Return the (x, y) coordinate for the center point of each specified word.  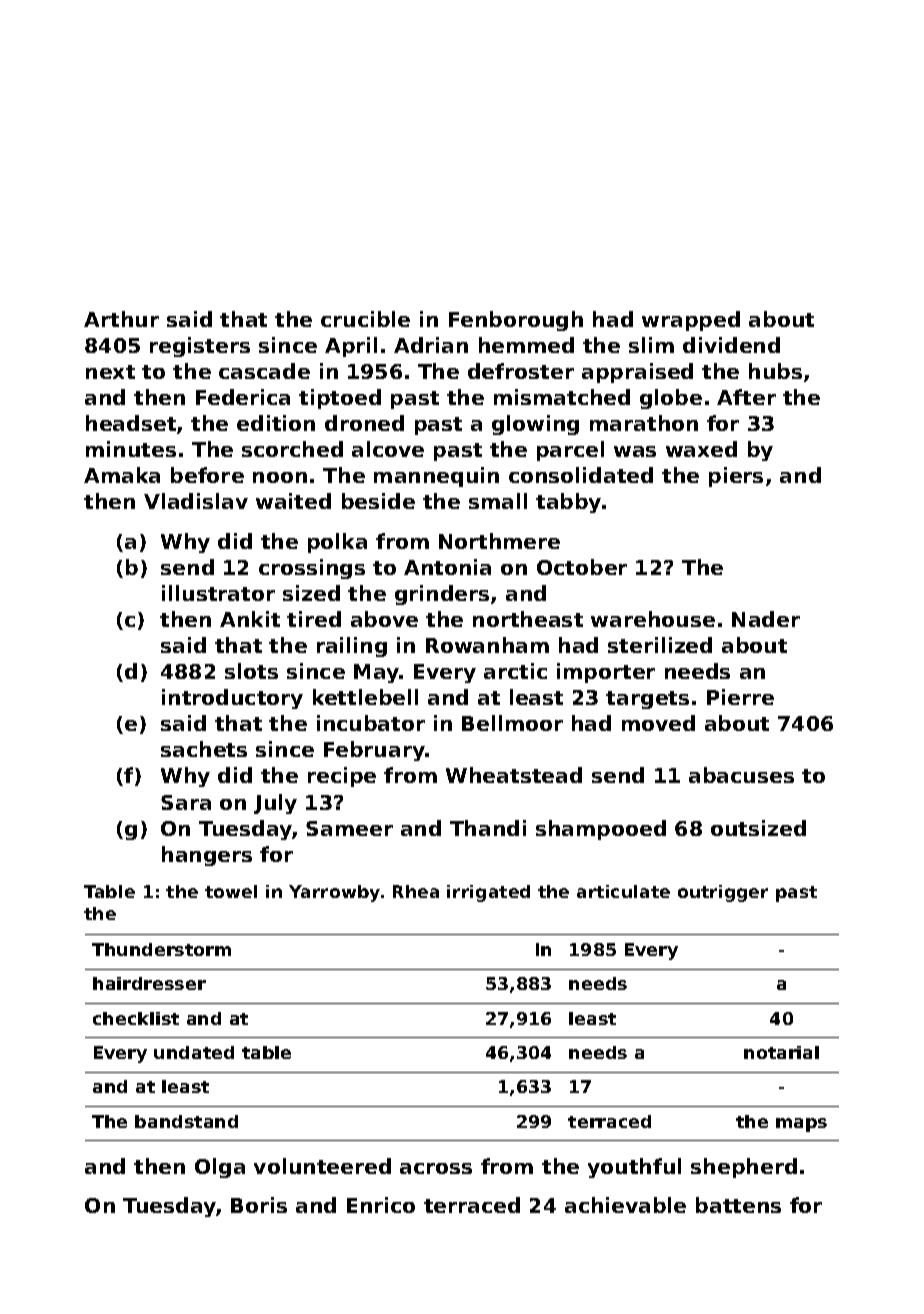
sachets (204, 749)
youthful (634, 1168)
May (377, 673)
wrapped (691, 321)
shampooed (601, 830)
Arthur (121, 319)
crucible (365, 319)
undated (194, 1052)
